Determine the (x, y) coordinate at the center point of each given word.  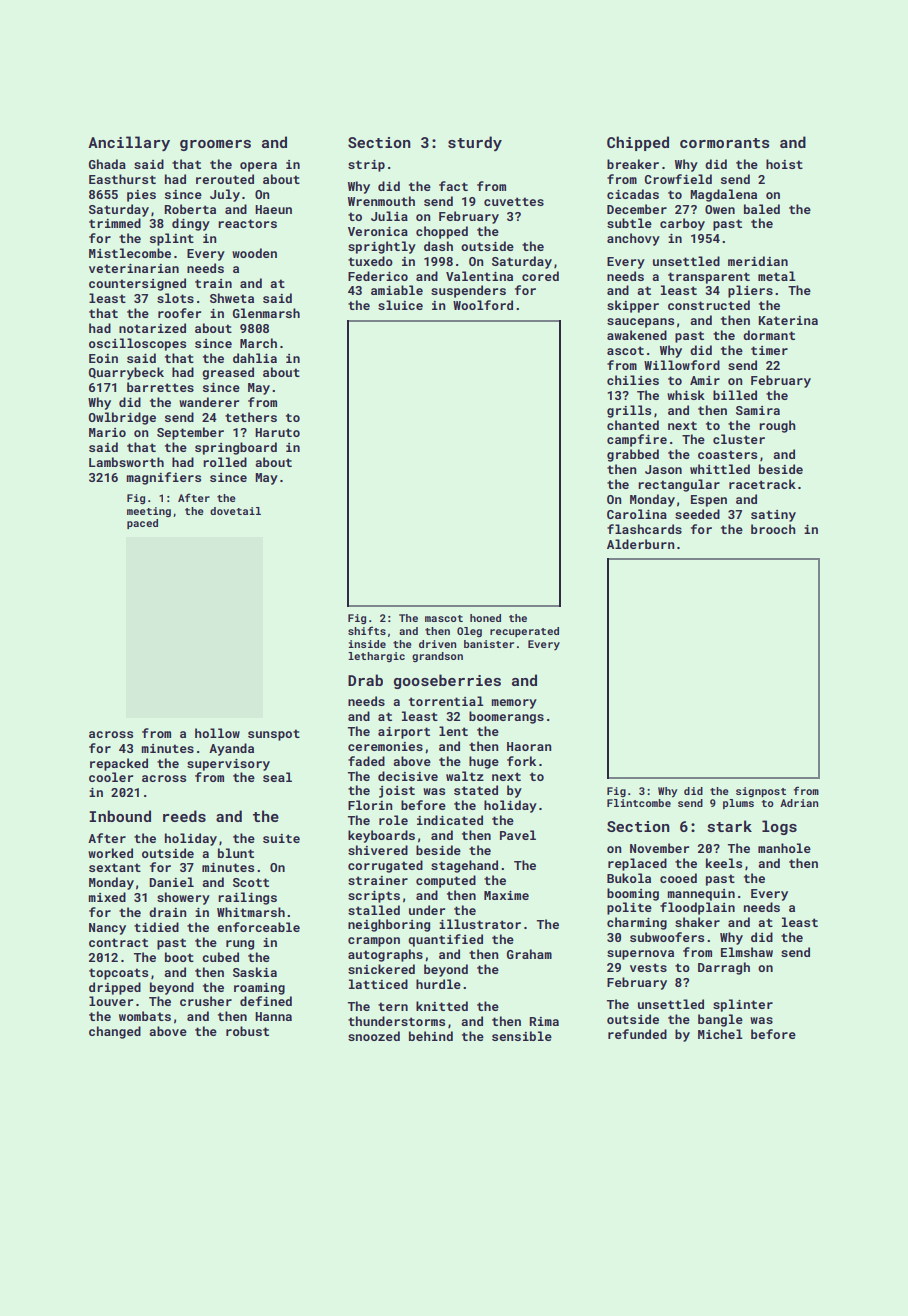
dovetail (235, 511)
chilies (633, 380)
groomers (215, 145)
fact (453, 186)
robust (247, 1031)
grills (629, 411)
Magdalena (723, 195)
